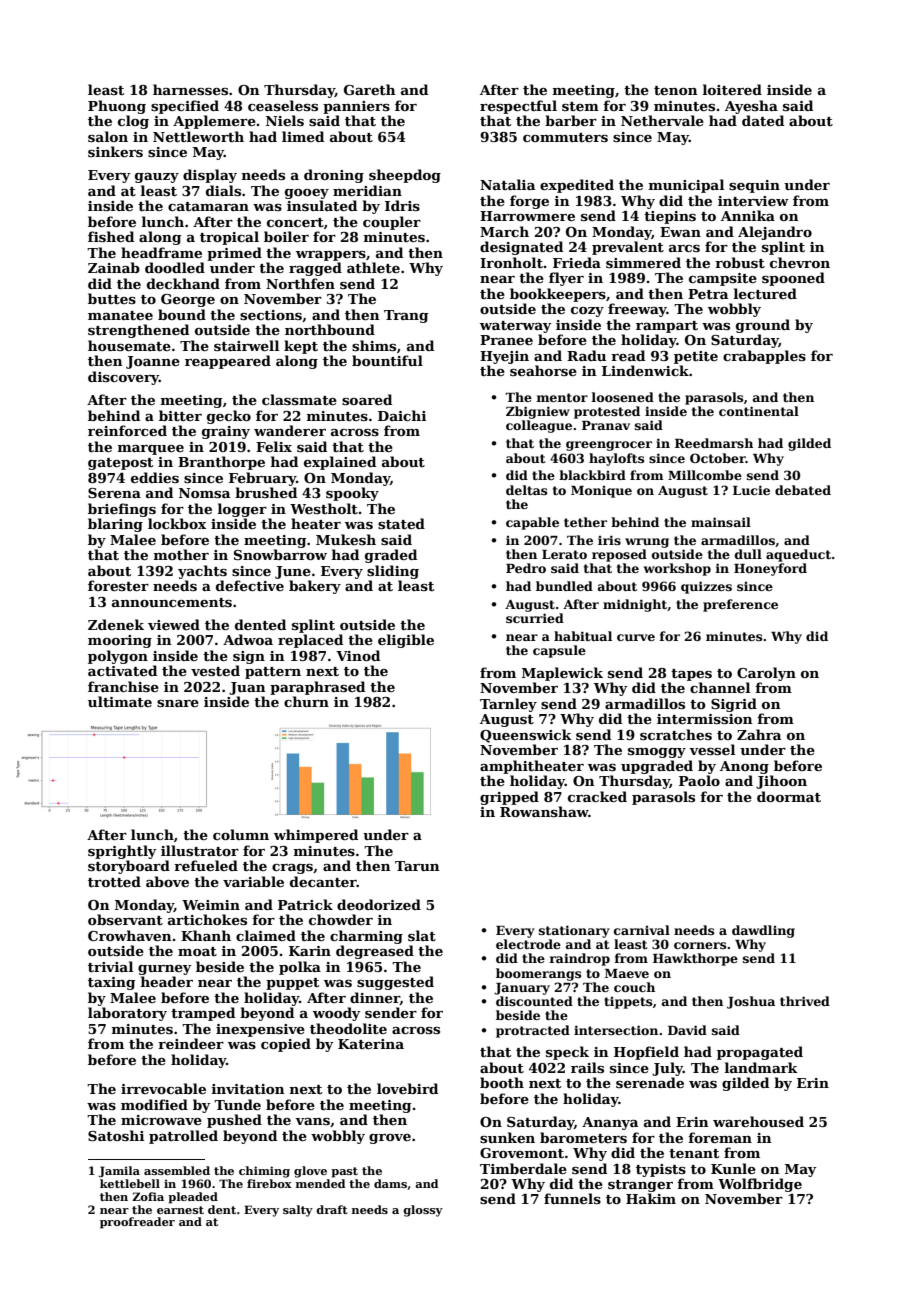 The width and height of the screenshot is (924, 1308). I want to click on curve, so click(636, 637).
